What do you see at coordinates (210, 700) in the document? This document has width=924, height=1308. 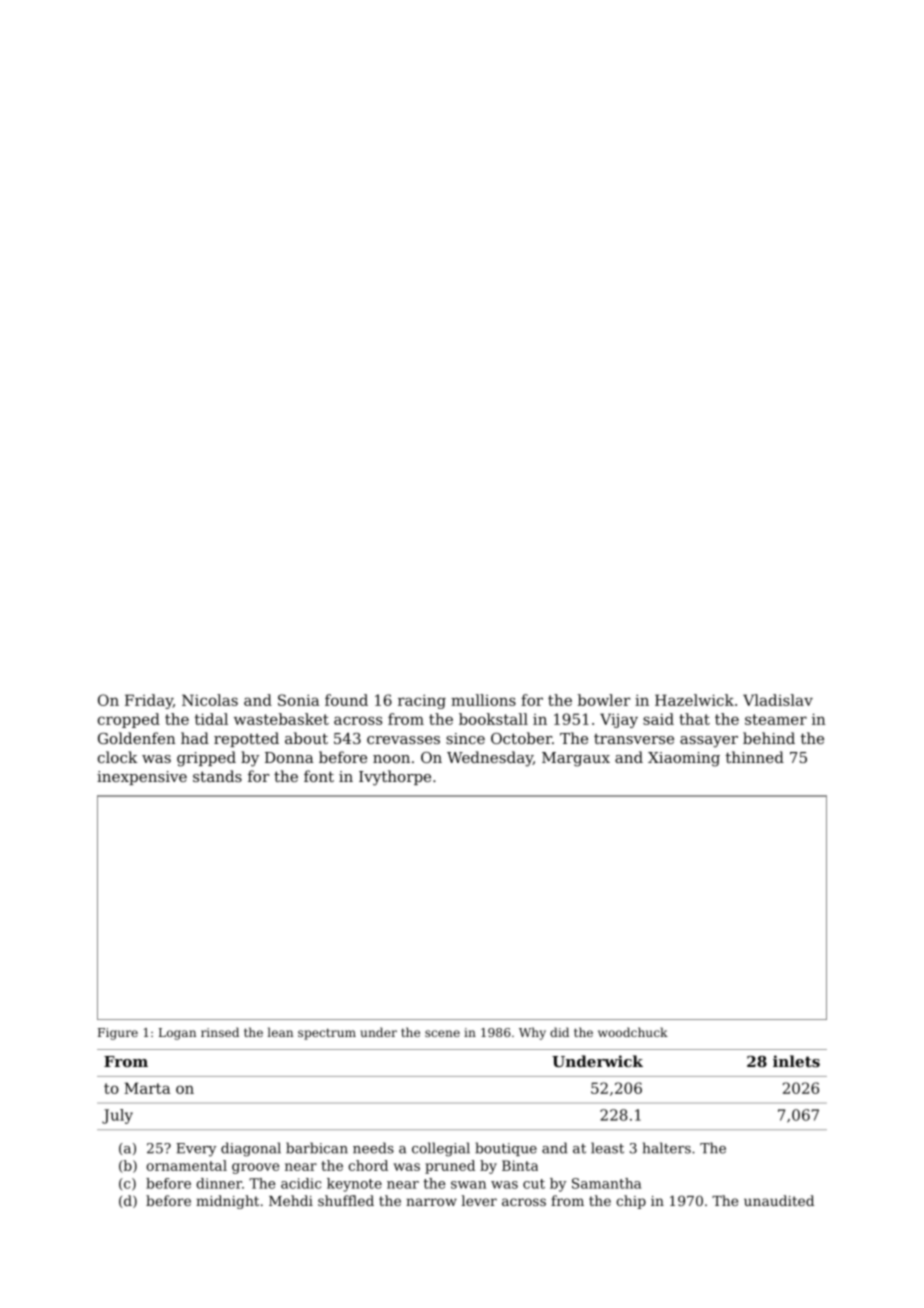 I see `Nicolas` at bounding box center [210, 700].
